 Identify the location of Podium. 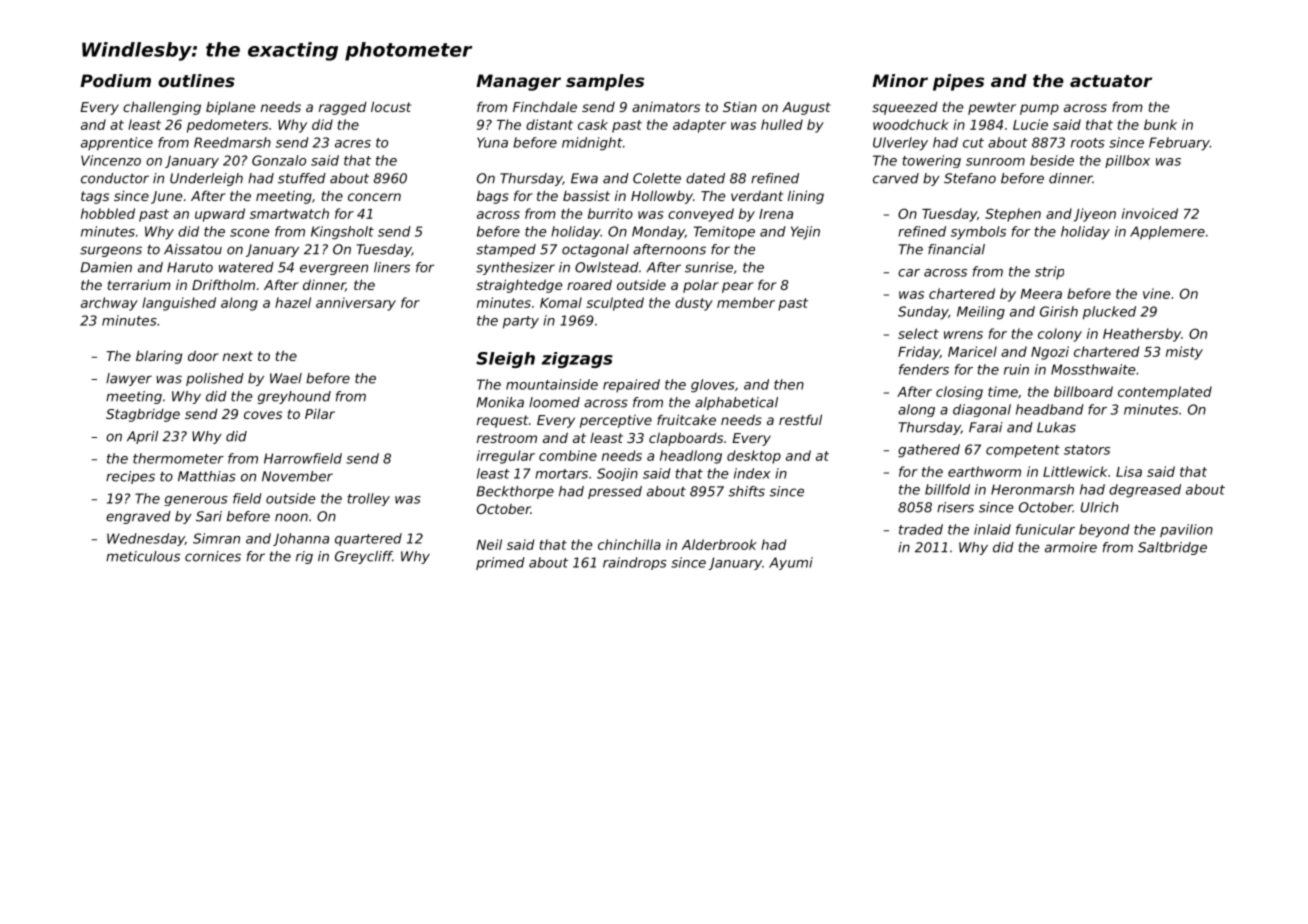
(115, 80).
